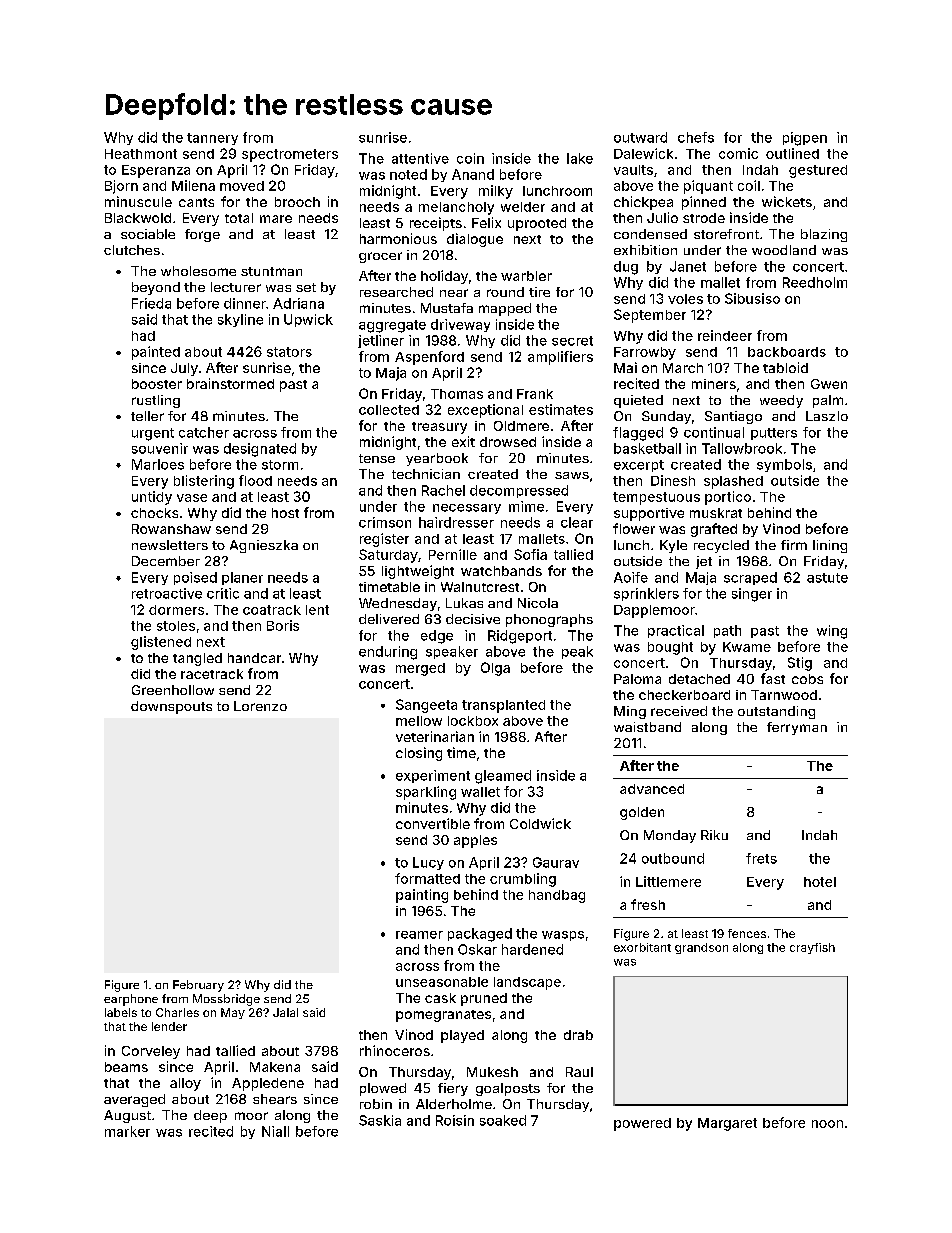 Image resolution: width=952 pixels, height=1233 pixels. Describe the element at coordinates (131, 1000) in the document. I see `earphone` at that location.
